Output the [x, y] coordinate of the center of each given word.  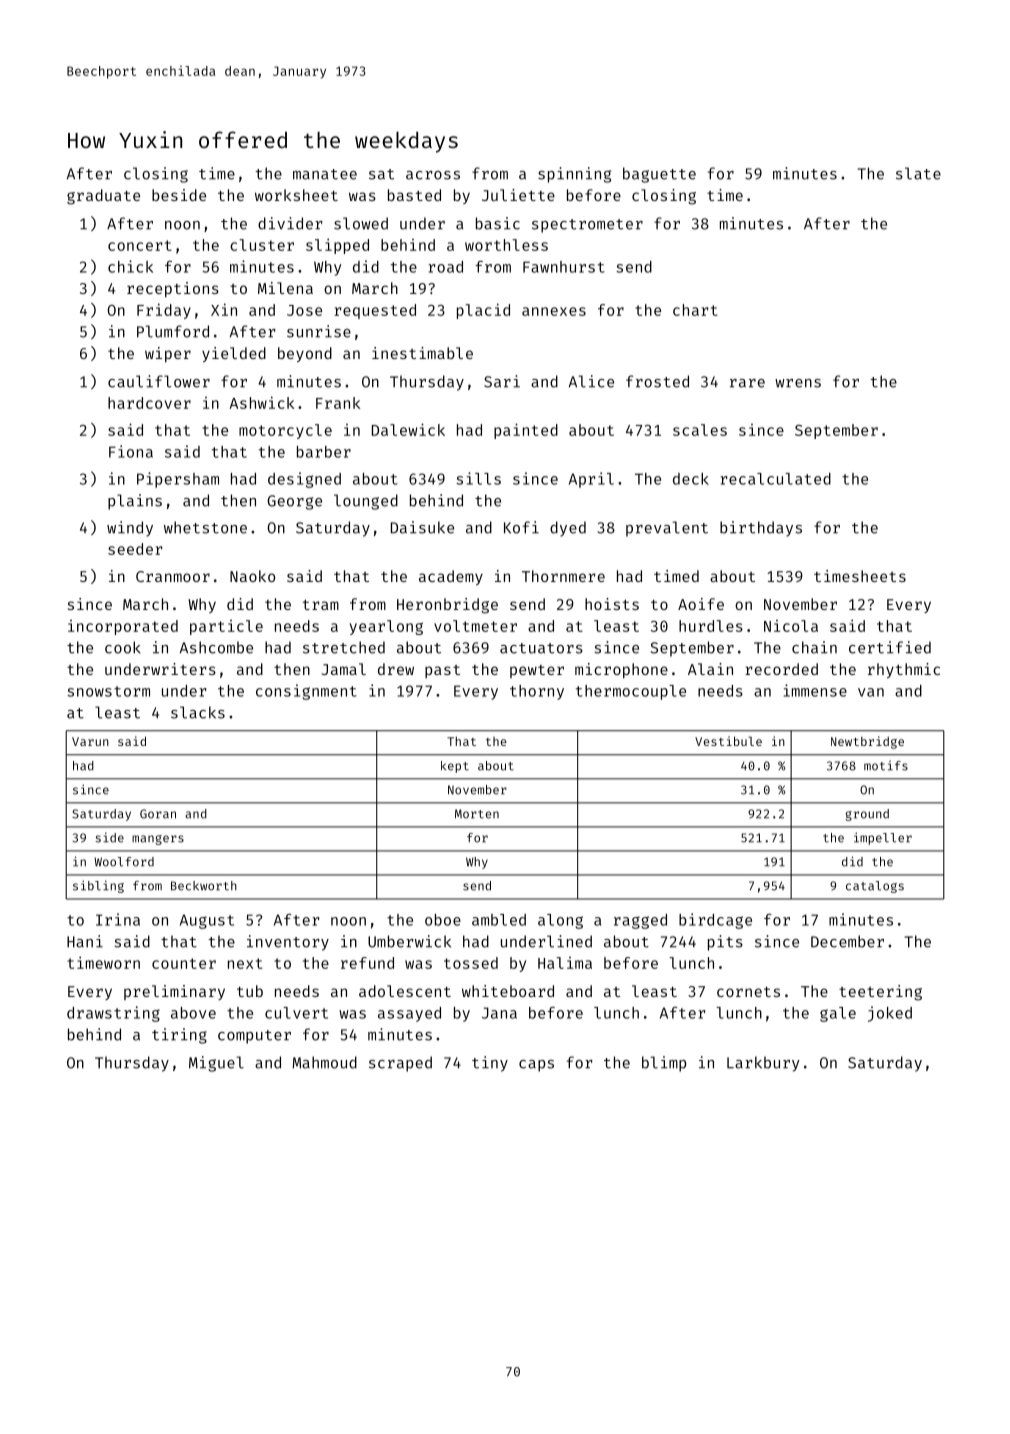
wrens [798, 383]
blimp [664, 1064]
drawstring [113, 1014]
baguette [659, 175]
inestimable [422, 353]
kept [455, 767]
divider [290, 223]
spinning [574, 175]
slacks [198, 712]
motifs [886, 766]
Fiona [131, 451]
